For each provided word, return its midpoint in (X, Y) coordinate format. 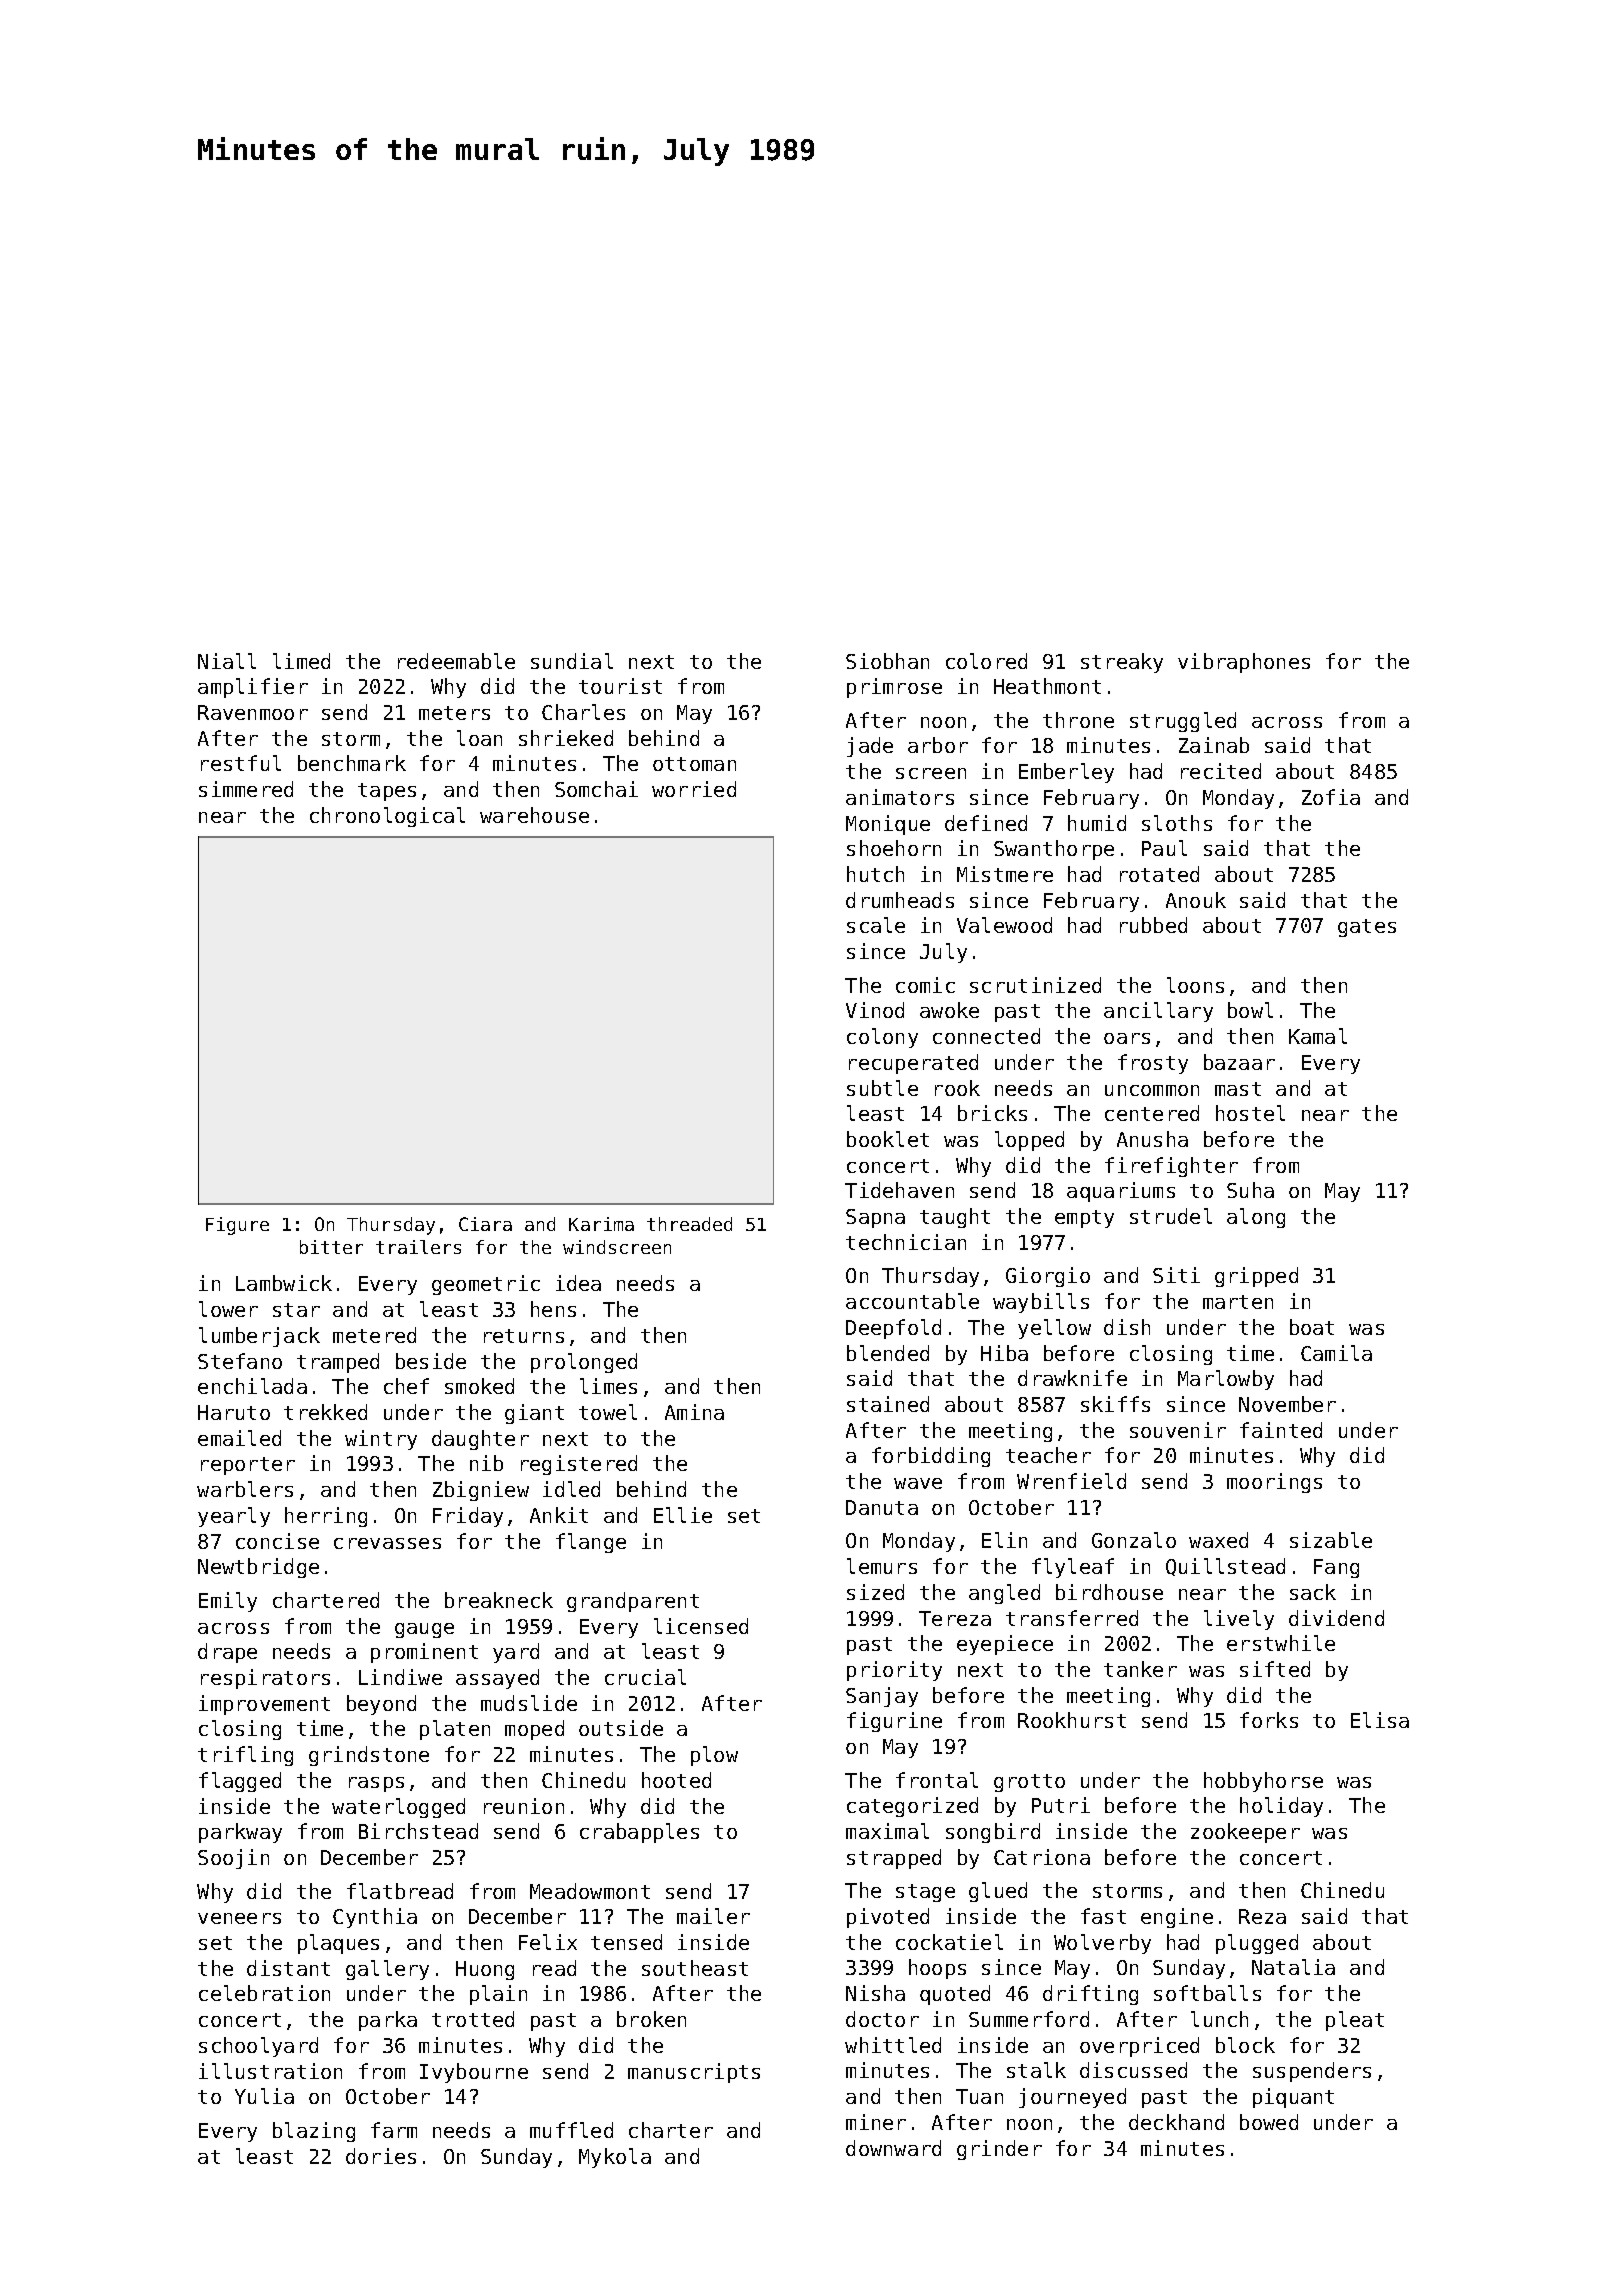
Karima (601, 1224)
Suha (1250, 1190)
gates (1367, 928)
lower (228, 1309)
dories (381, 2156)
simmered (246, 789)
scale (876, 925)
